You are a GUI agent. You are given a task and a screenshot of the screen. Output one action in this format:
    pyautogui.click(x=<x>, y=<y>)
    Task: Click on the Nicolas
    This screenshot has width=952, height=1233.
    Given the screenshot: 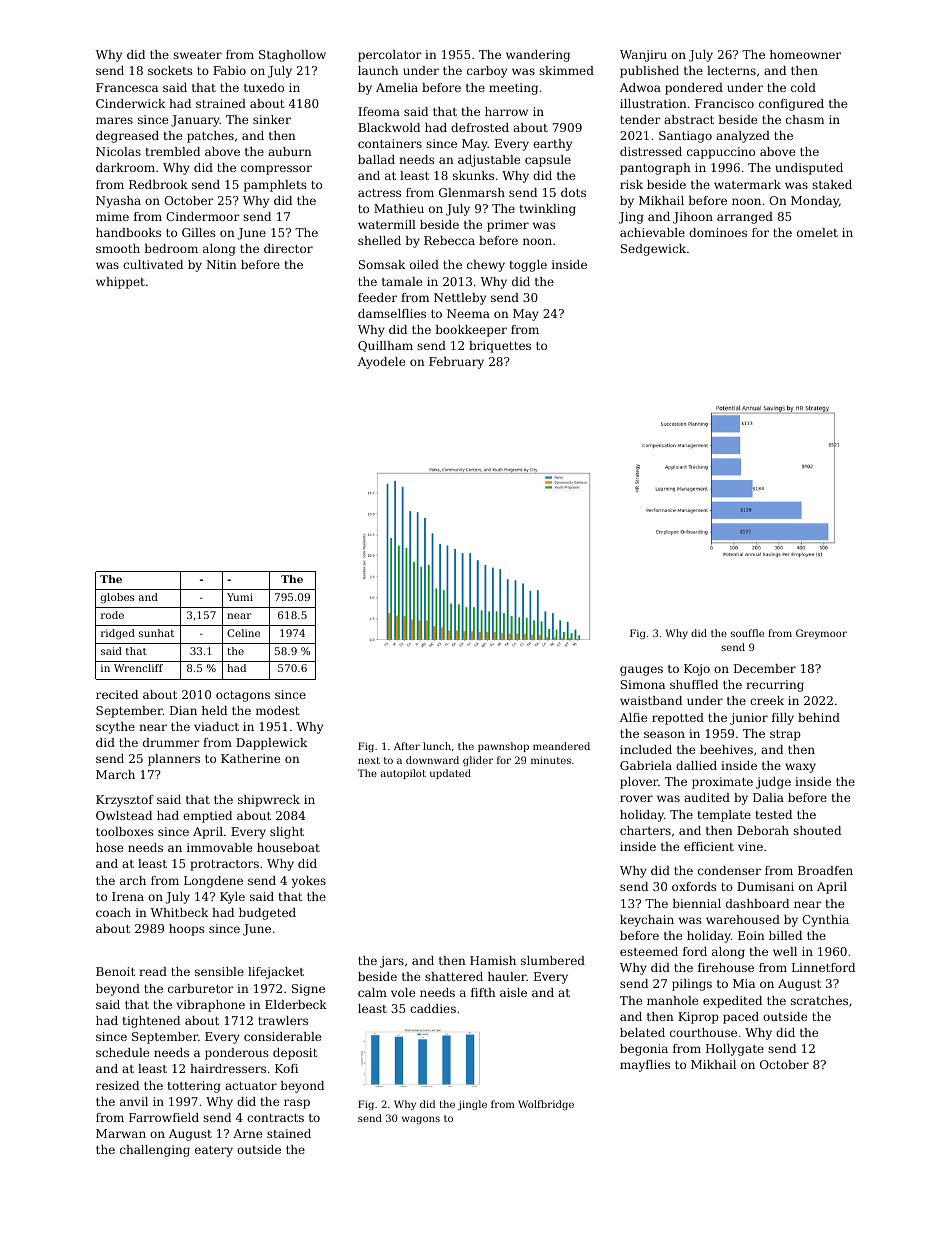 What is the action you would take?
    pyautogui.click(x=118, y=151)
